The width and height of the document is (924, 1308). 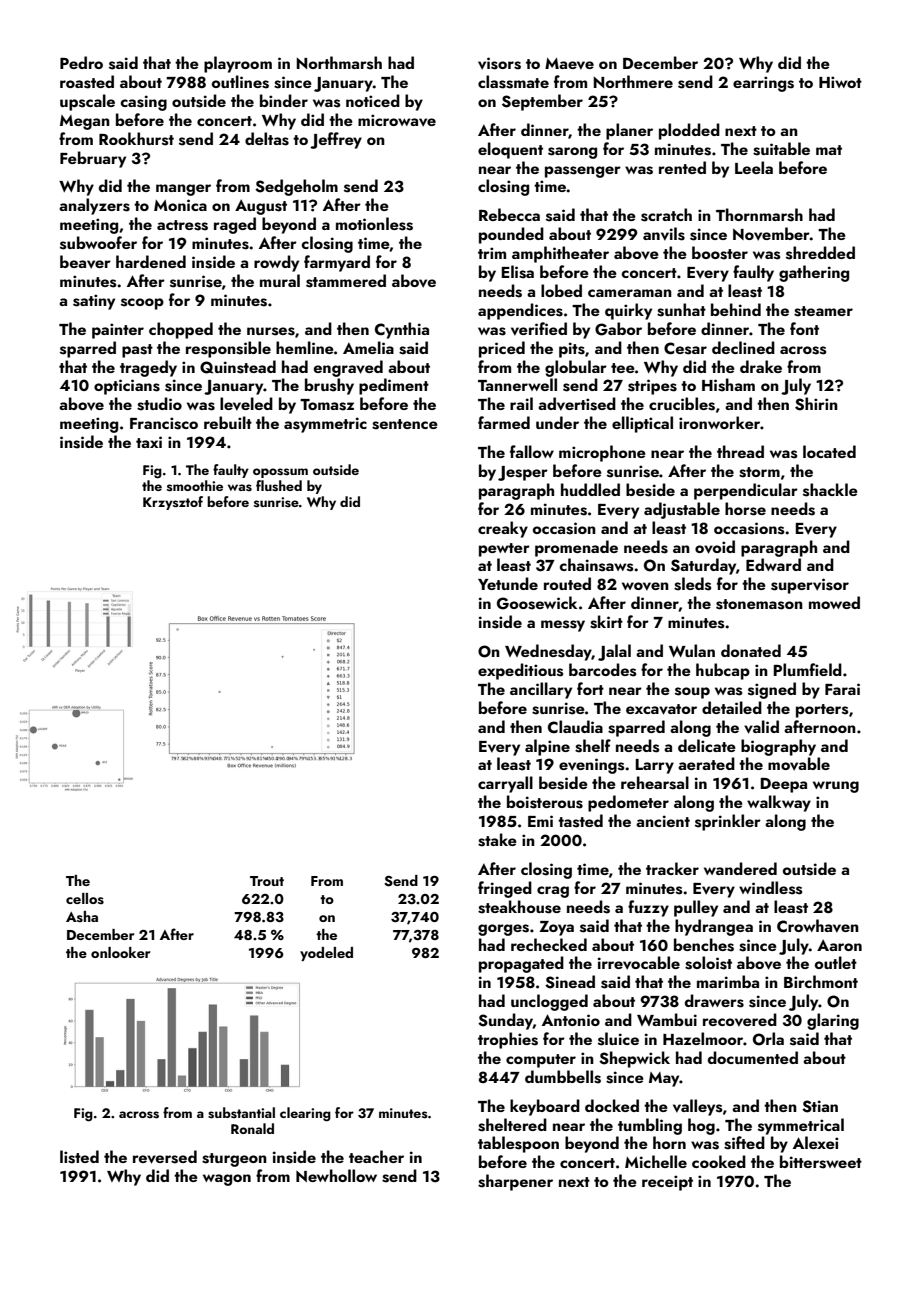 What do you see at coordinates (241, 1113) in the document?
I see `substantial` at bounding box center [241, 1113].
